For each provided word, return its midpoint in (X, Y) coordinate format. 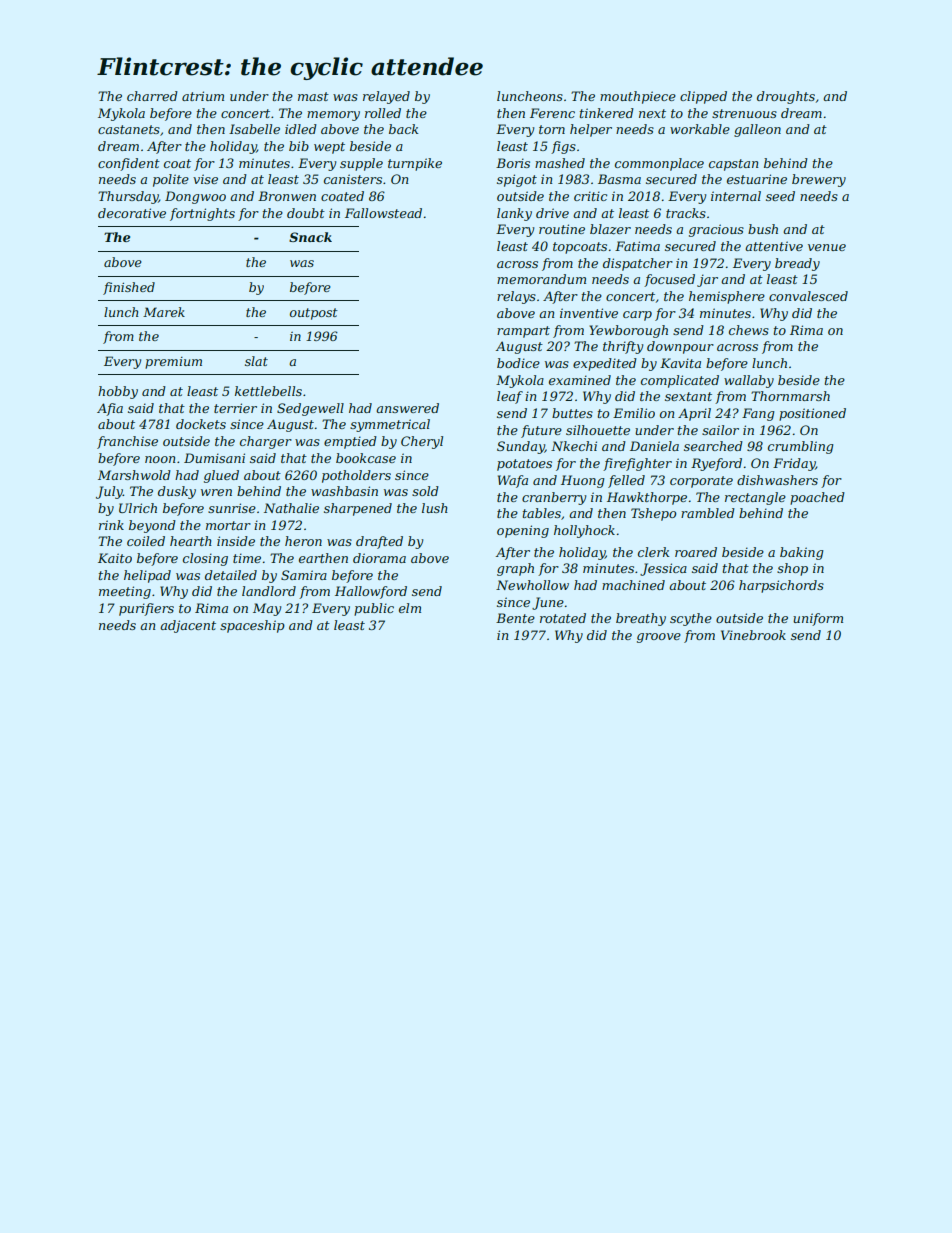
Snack (310, 237)
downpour (680, 347)
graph (515, 569)
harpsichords (781, 586)
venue (827, 247)
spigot (517, 180)
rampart (523, 332)
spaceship (252, 626)
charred (152, 96)
